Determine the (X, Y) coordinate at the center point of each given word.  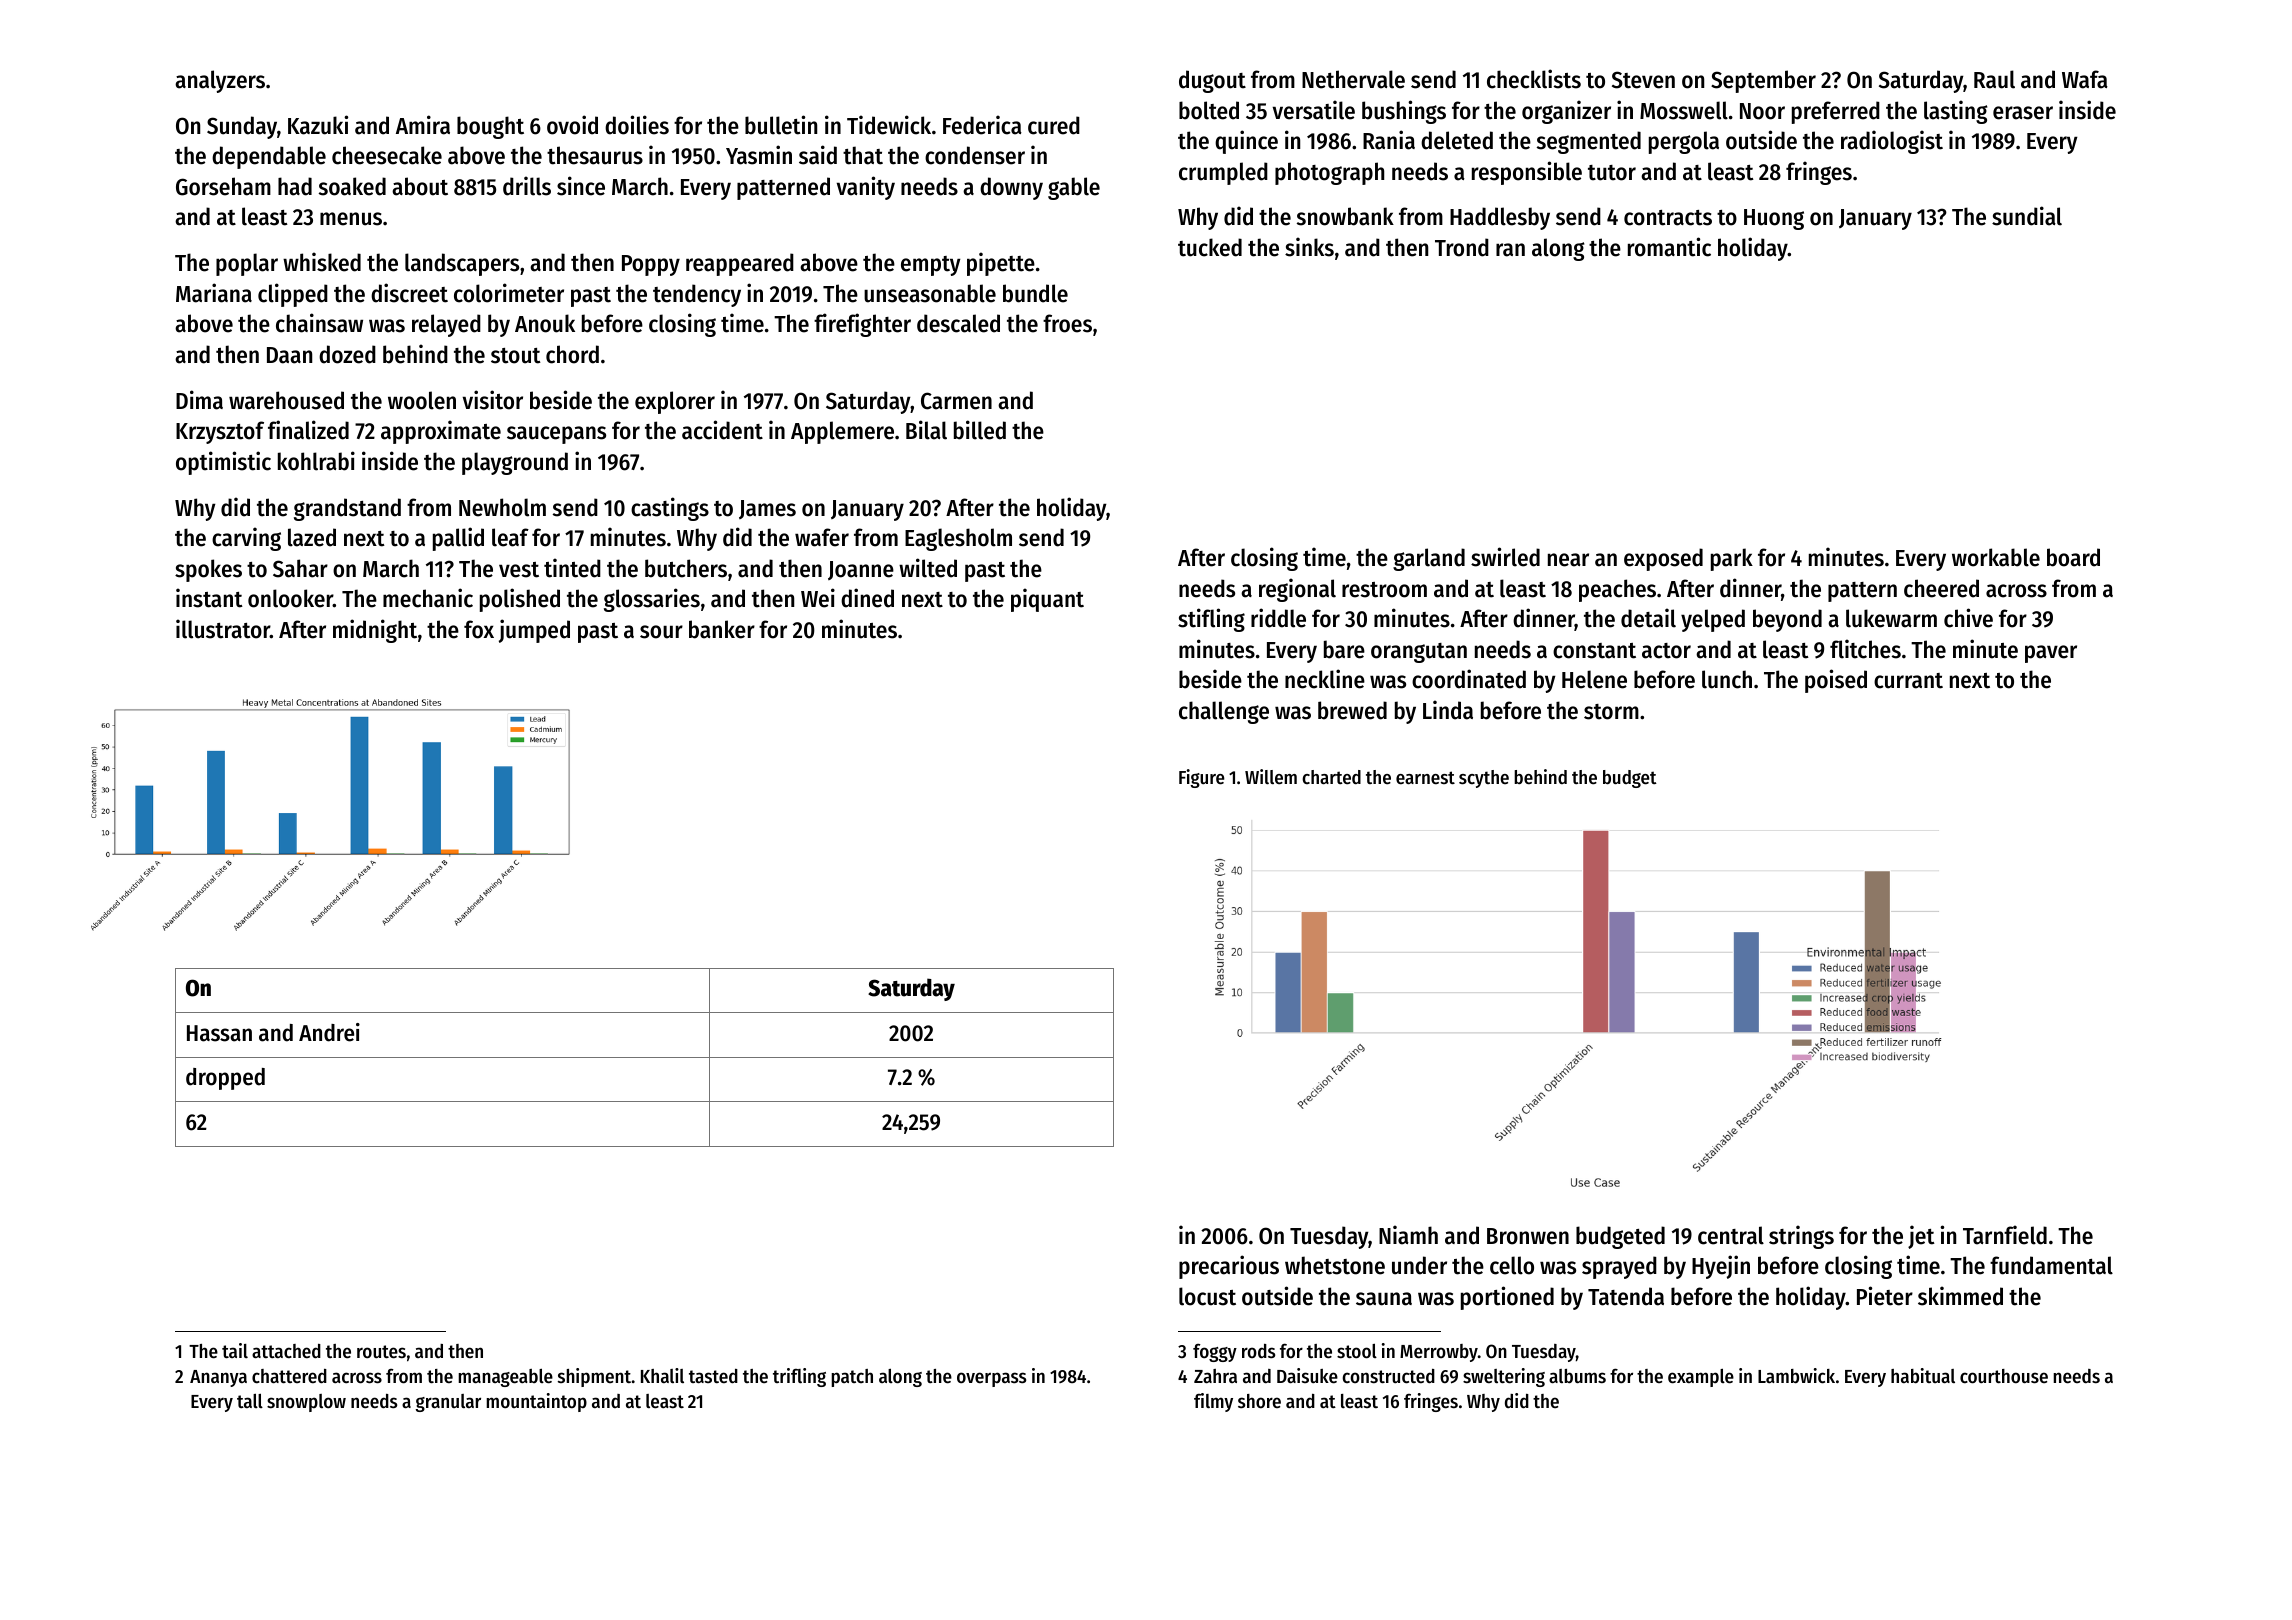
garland (1429, 559)
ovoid (572, 125)
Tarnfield (2005, 1235)
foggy (1215, 1353)
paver (2051, 654)
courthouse (2004, 1376)
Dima (199, 400)
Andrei (329, 1032)
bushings (1404, 112)
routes (381, 1352)
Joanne (861, 570)
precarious (1229, 1267)
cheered (1941, 588)
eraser (2023, 113)
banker (722, 629)
